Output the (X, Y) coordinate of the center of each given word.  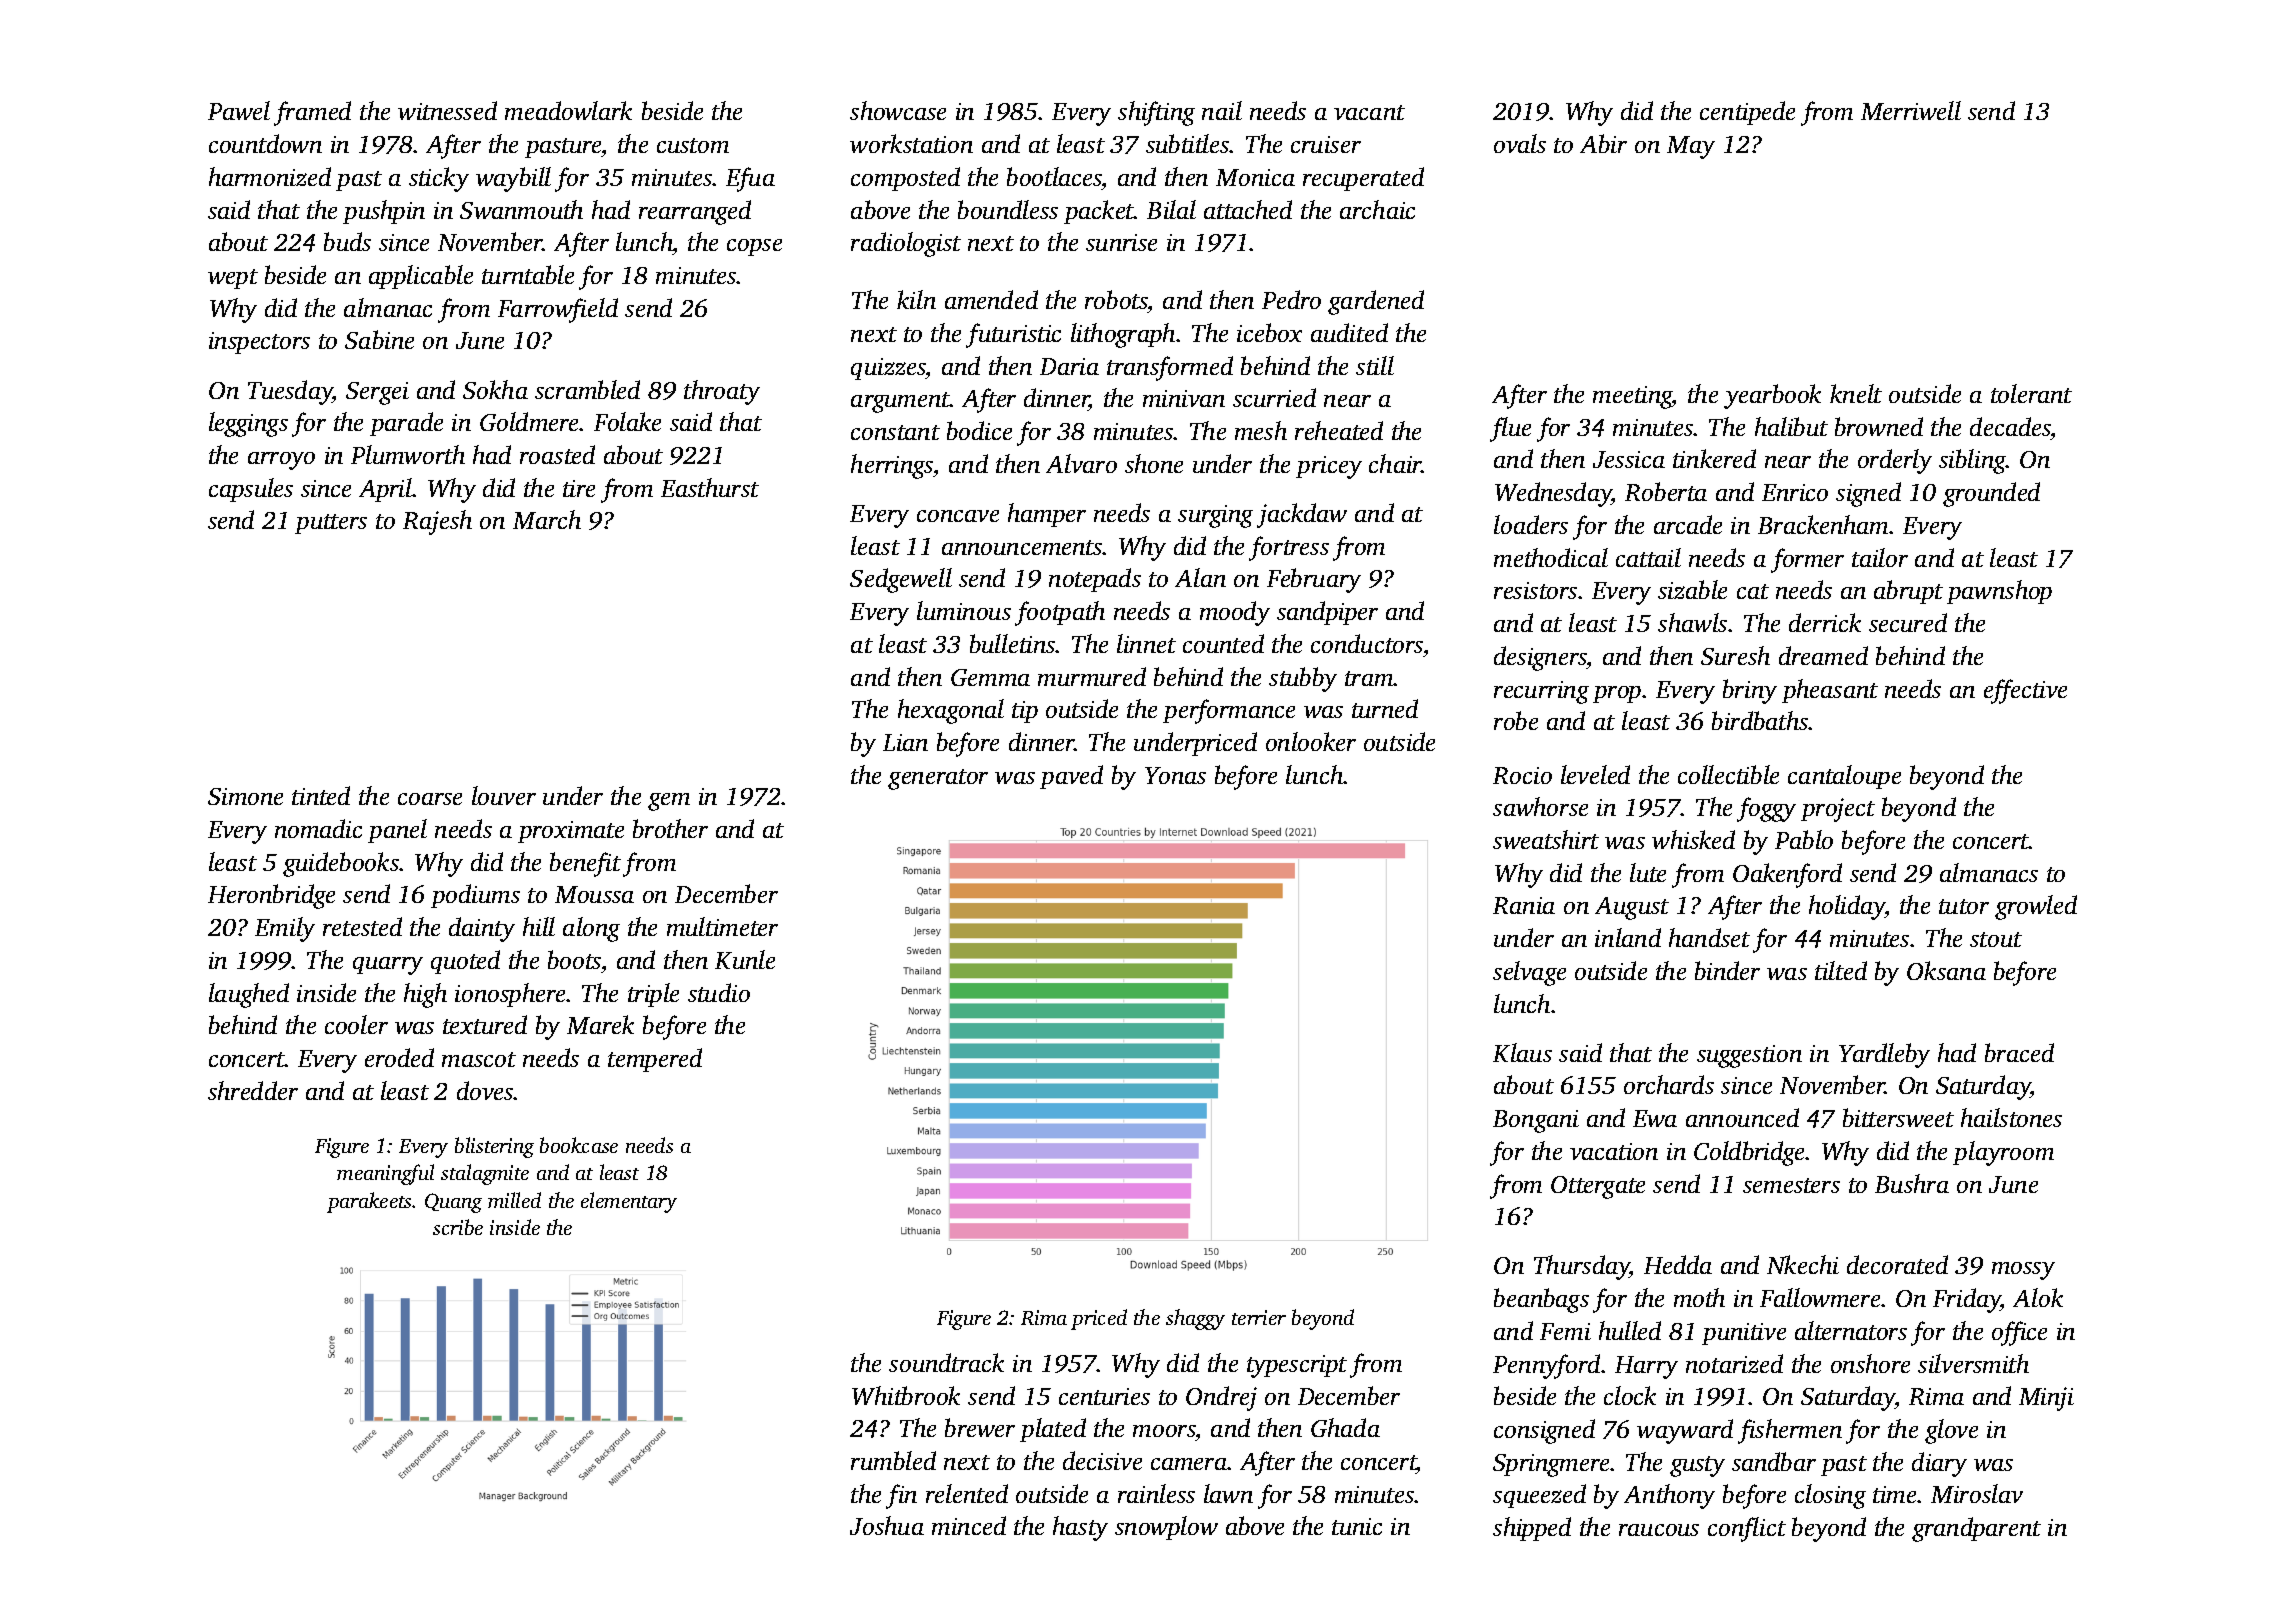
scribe (458, 1227)
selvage (1529, 973)
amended (991, 299)
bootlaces (1054, 176)
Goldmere (530, 421)
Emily (285, 929)
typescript (1297, 1366)
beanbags (1541, 1300)
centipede (1747, 113)
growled (2036, 907)
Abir (1603, 143)
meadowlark (568, 110)
